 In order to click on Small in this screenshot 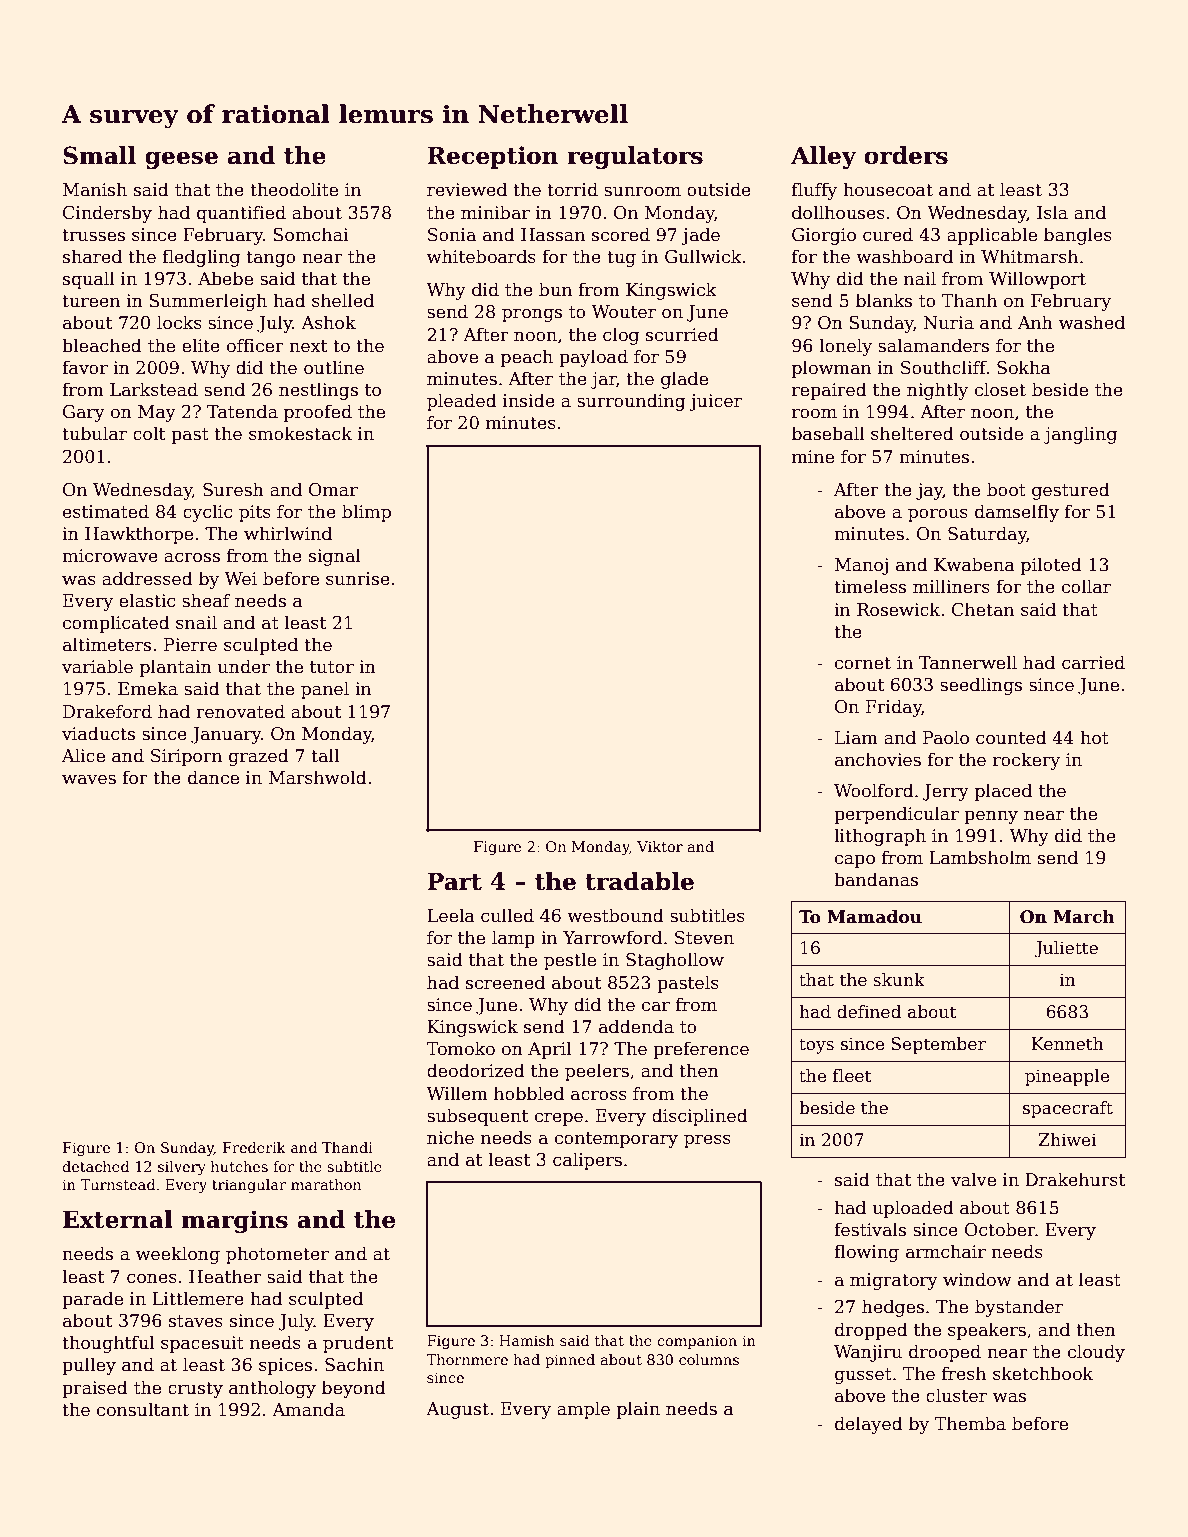, I will do `click(99, 155)`.
